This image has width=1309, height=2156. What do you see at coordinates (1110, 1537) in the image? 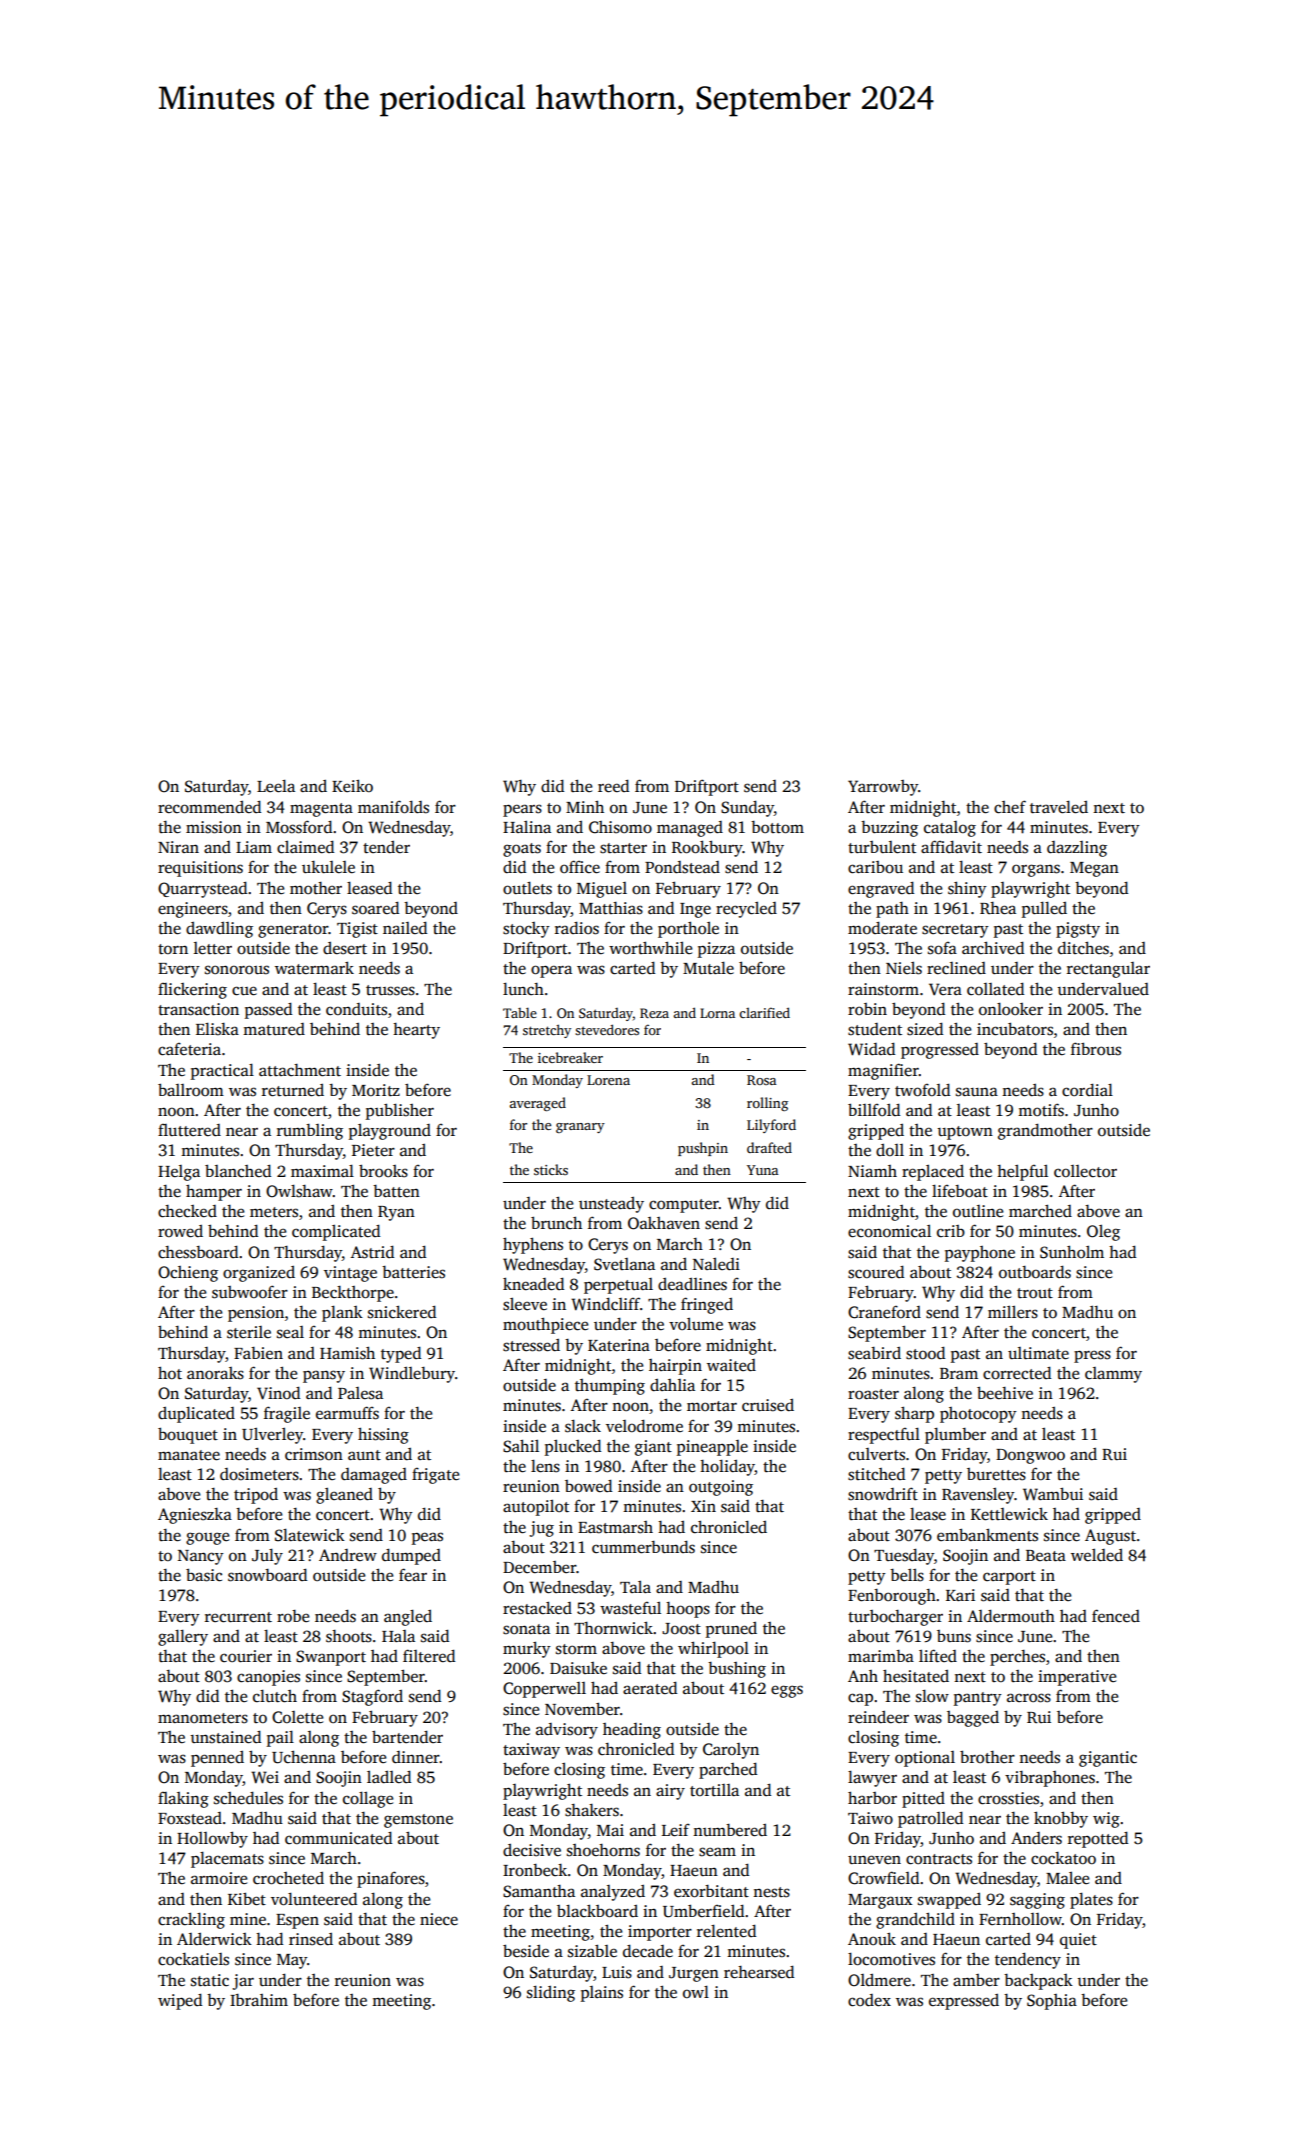
I see `August` at bounding box center [1110, 1537].
